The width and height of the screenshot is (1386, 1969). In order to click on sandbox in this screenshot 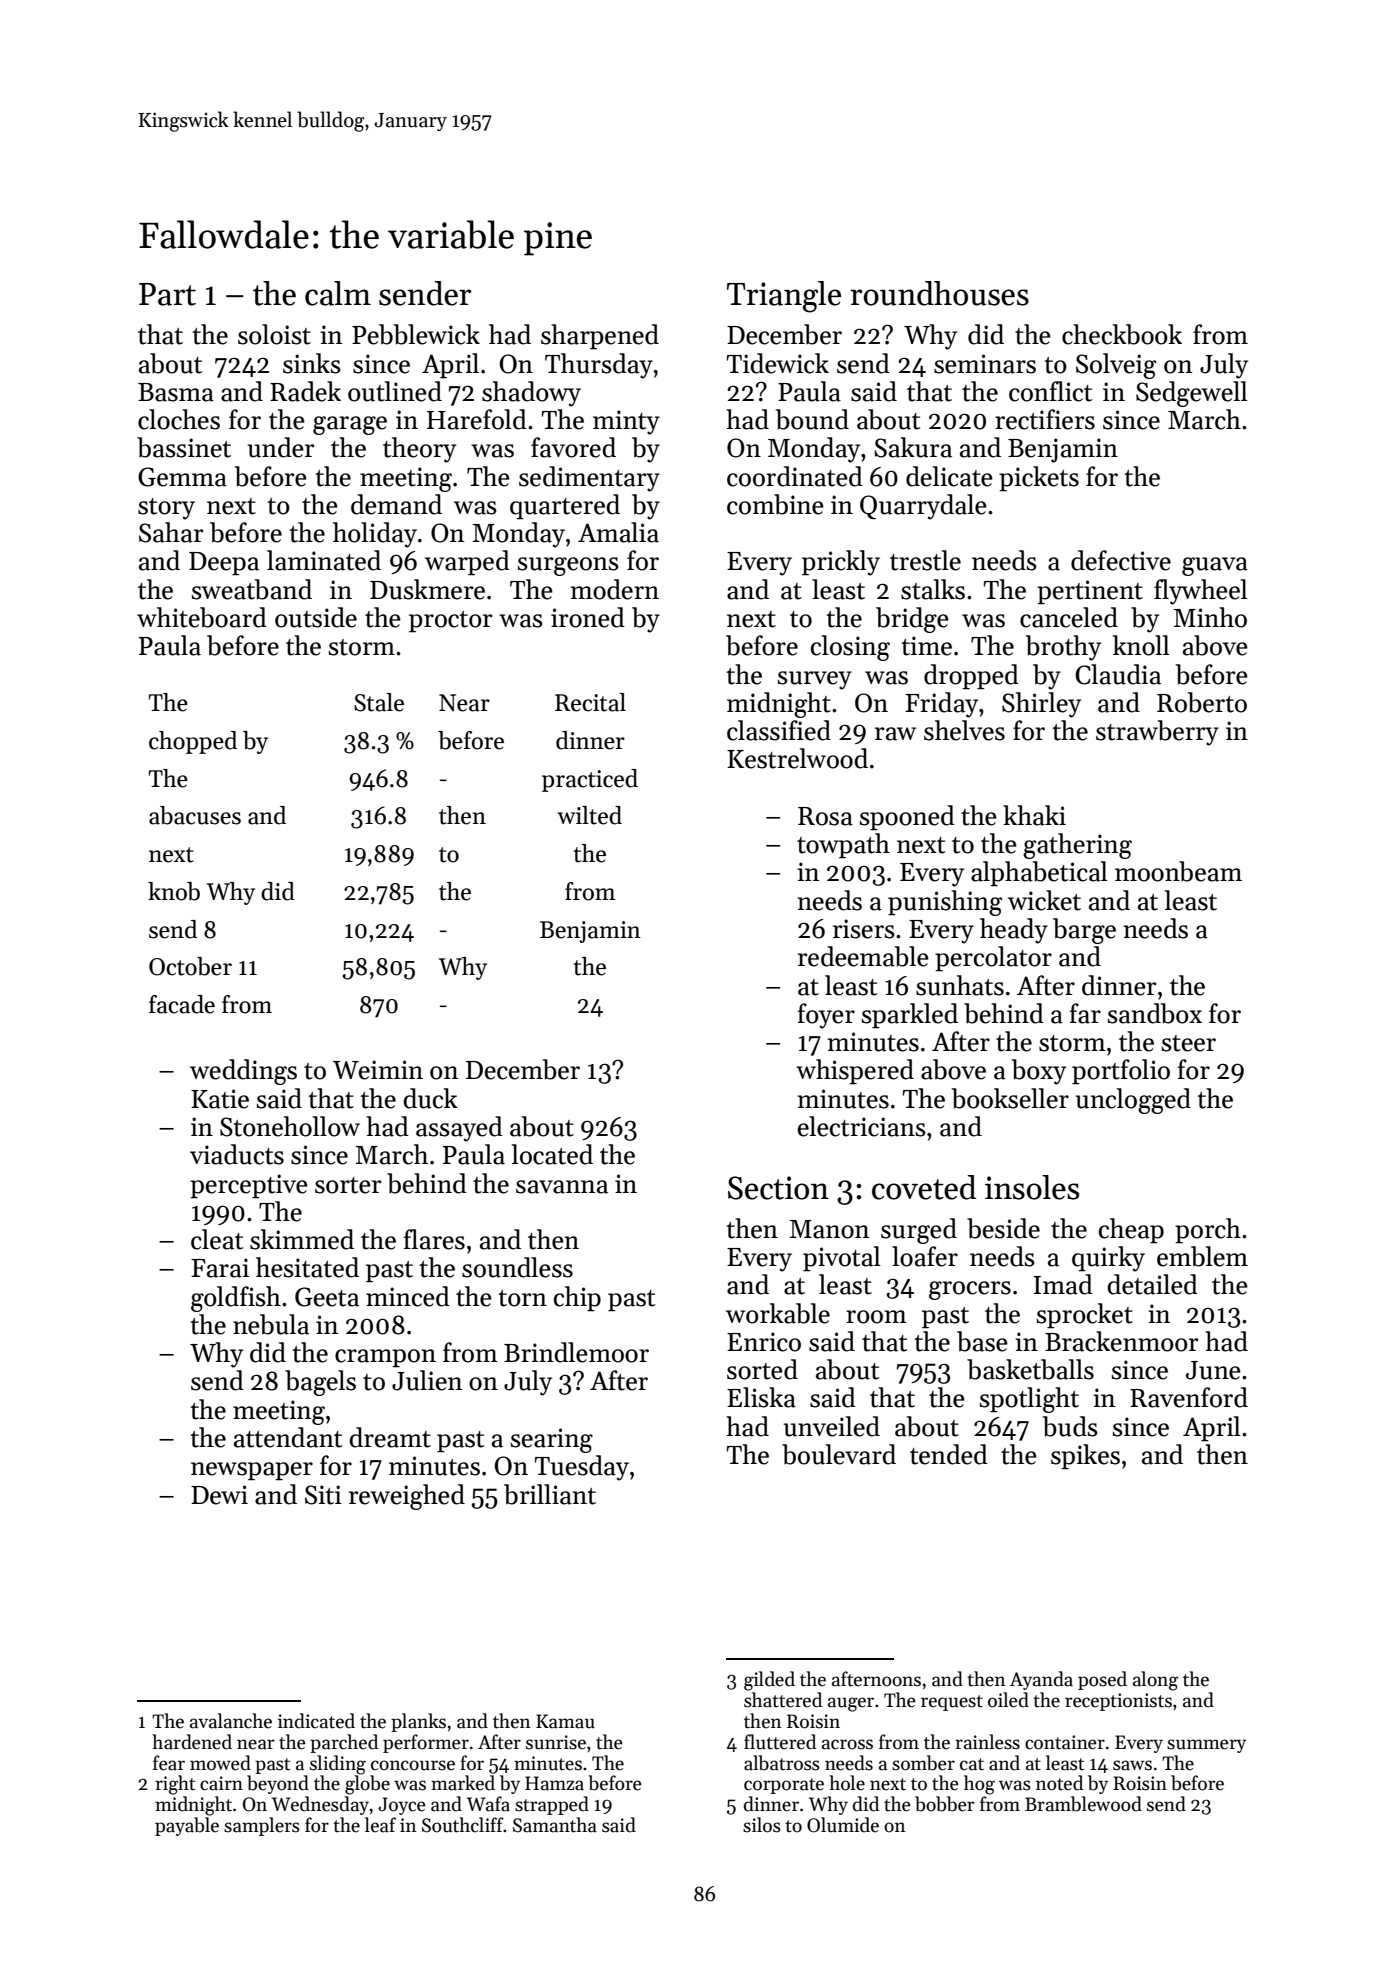, I will do `click(1155, 1013)`.
